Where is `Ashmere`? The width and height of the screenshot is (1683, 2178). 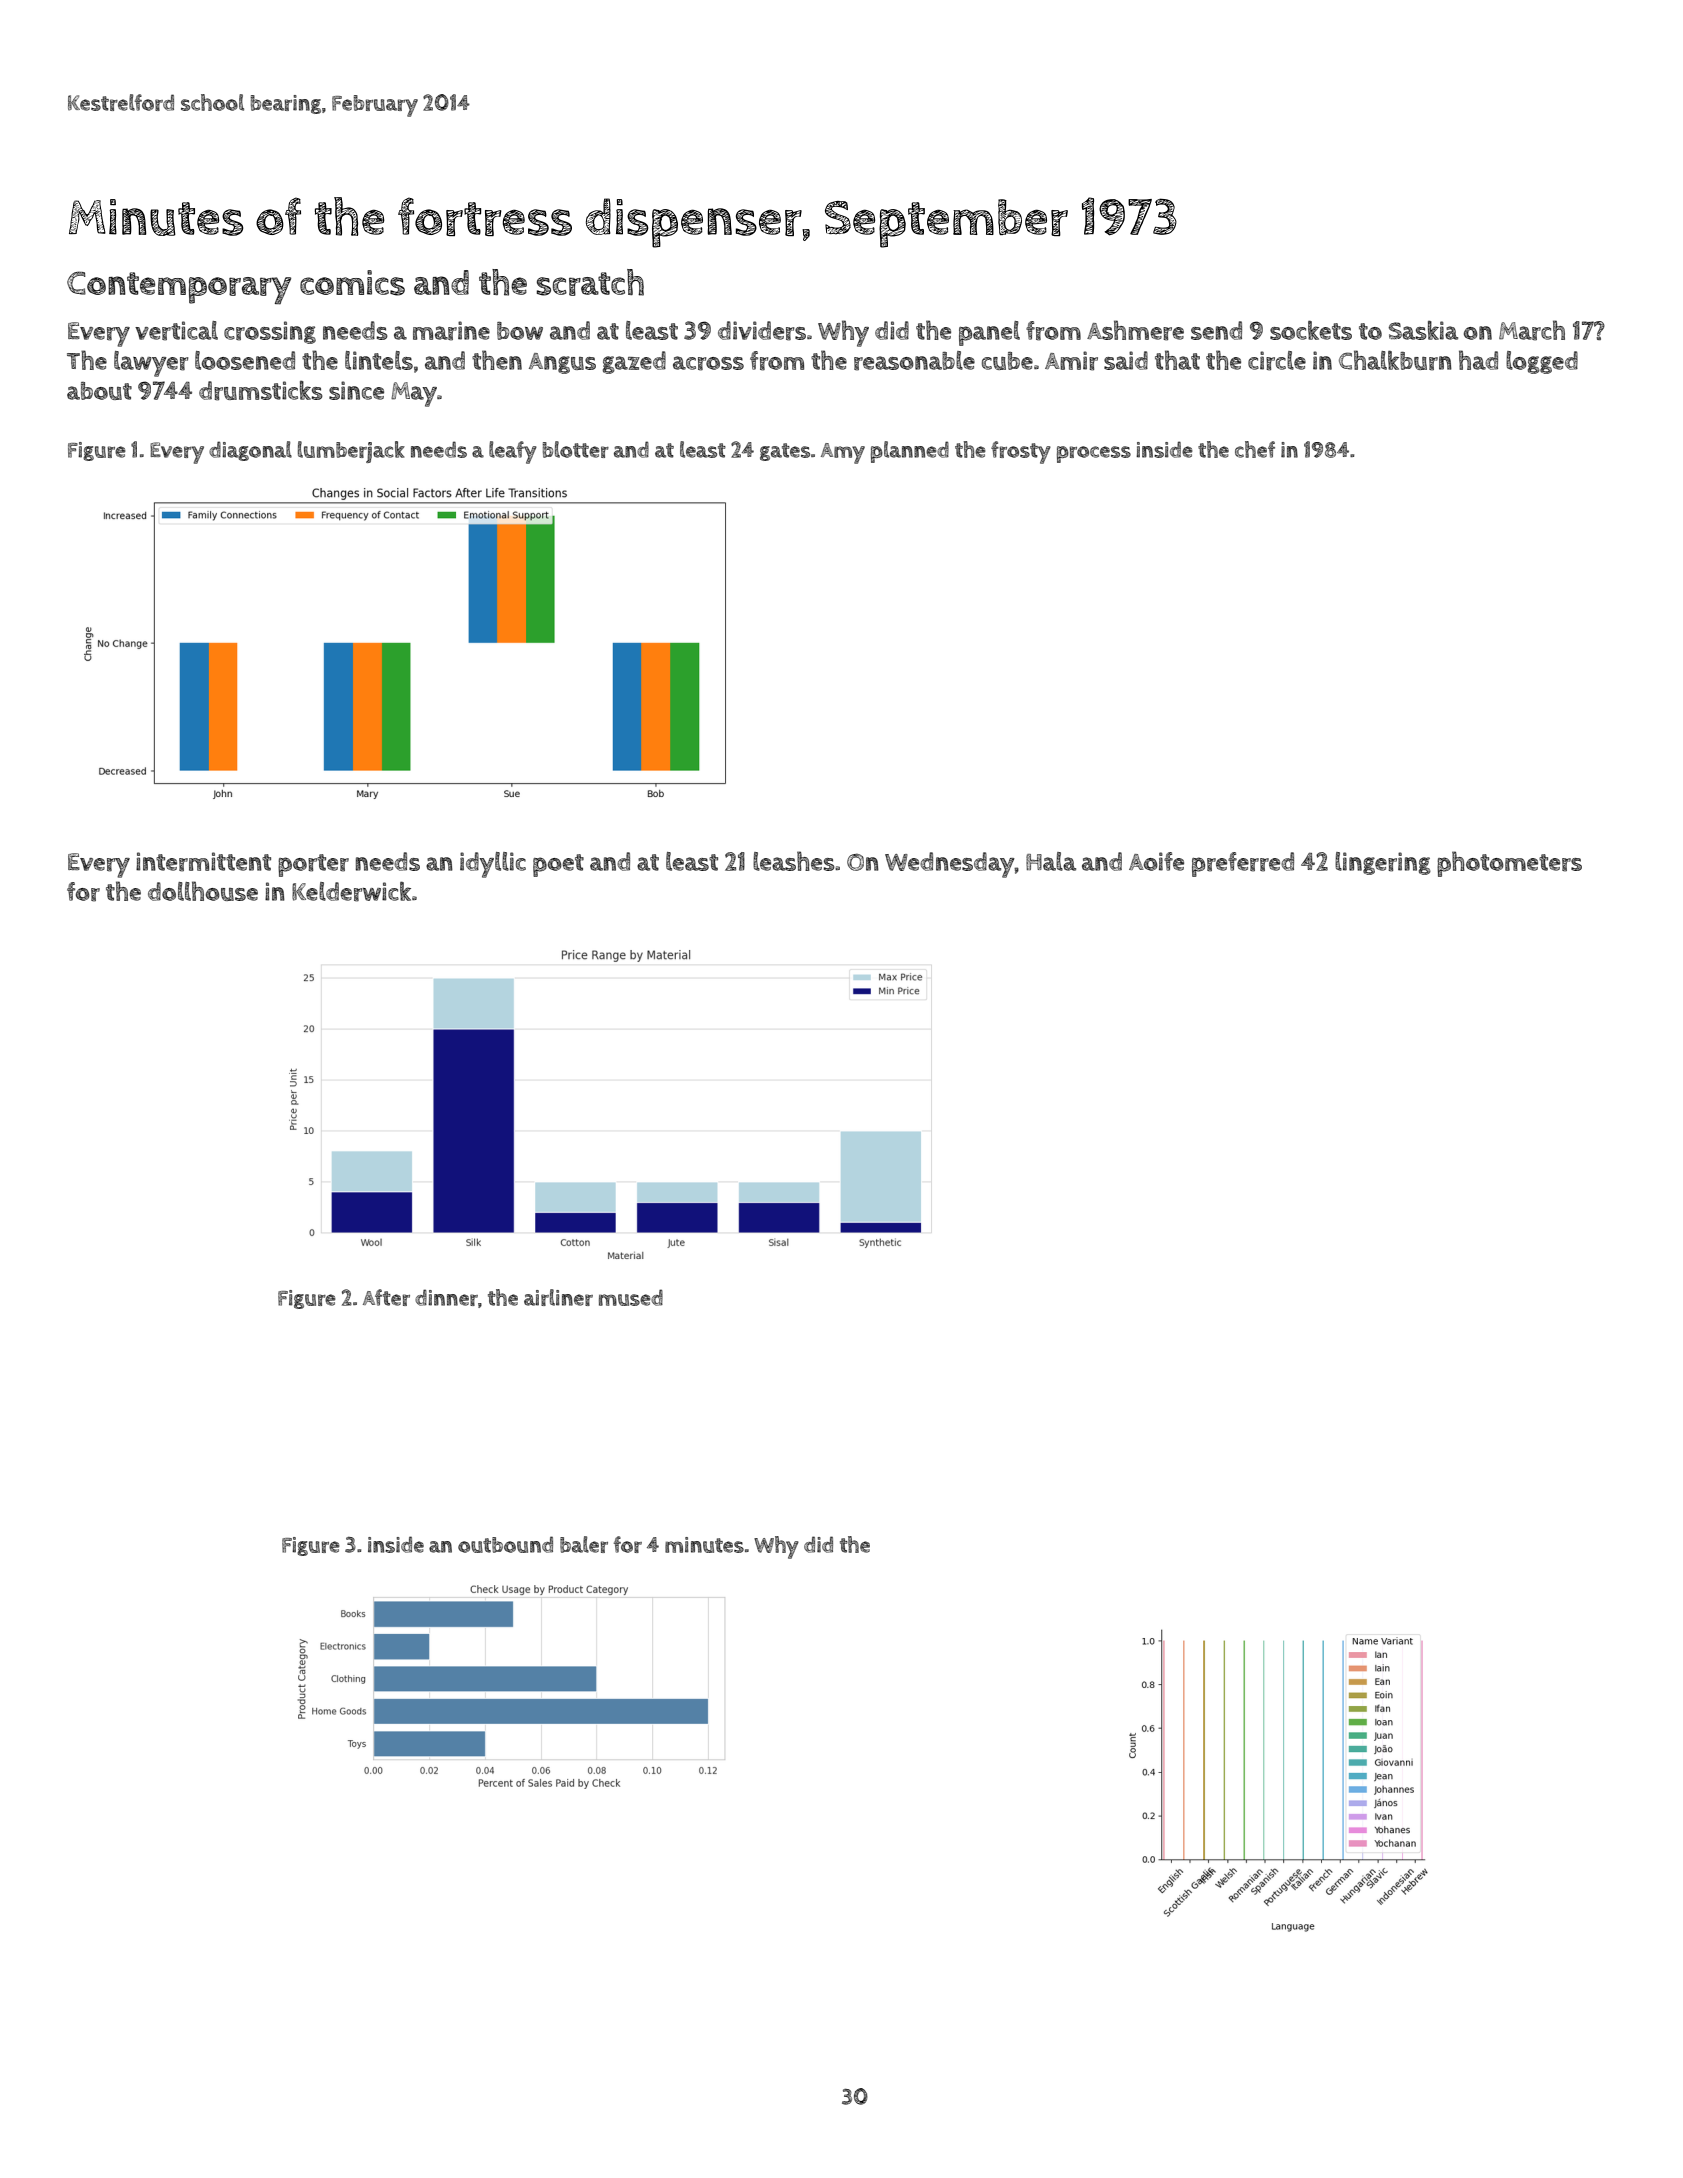 Ashmere is located at coordinates (1135, 330).
